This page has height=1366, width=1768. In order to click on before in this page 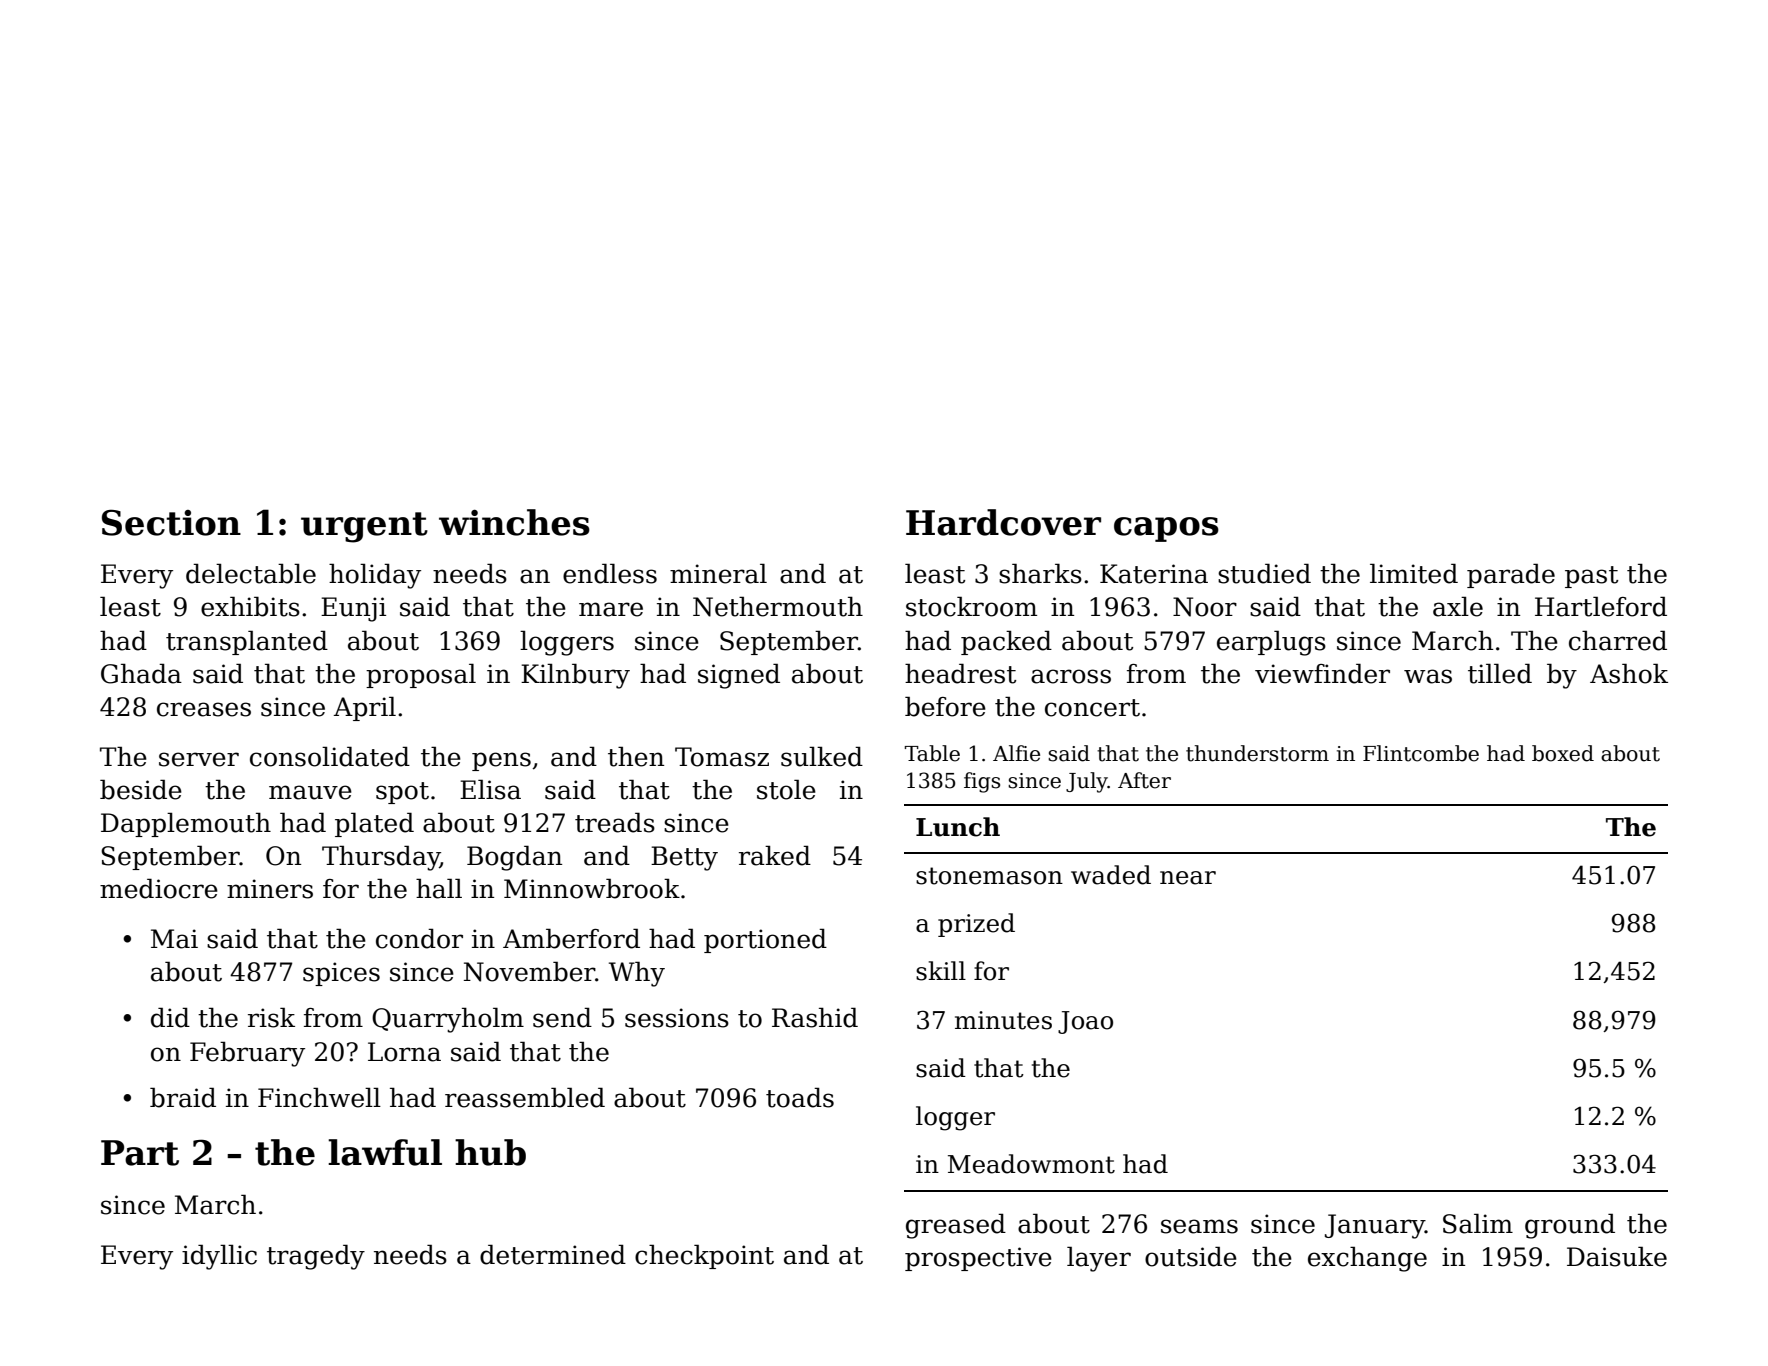, I will do `click(945, 706)`.
